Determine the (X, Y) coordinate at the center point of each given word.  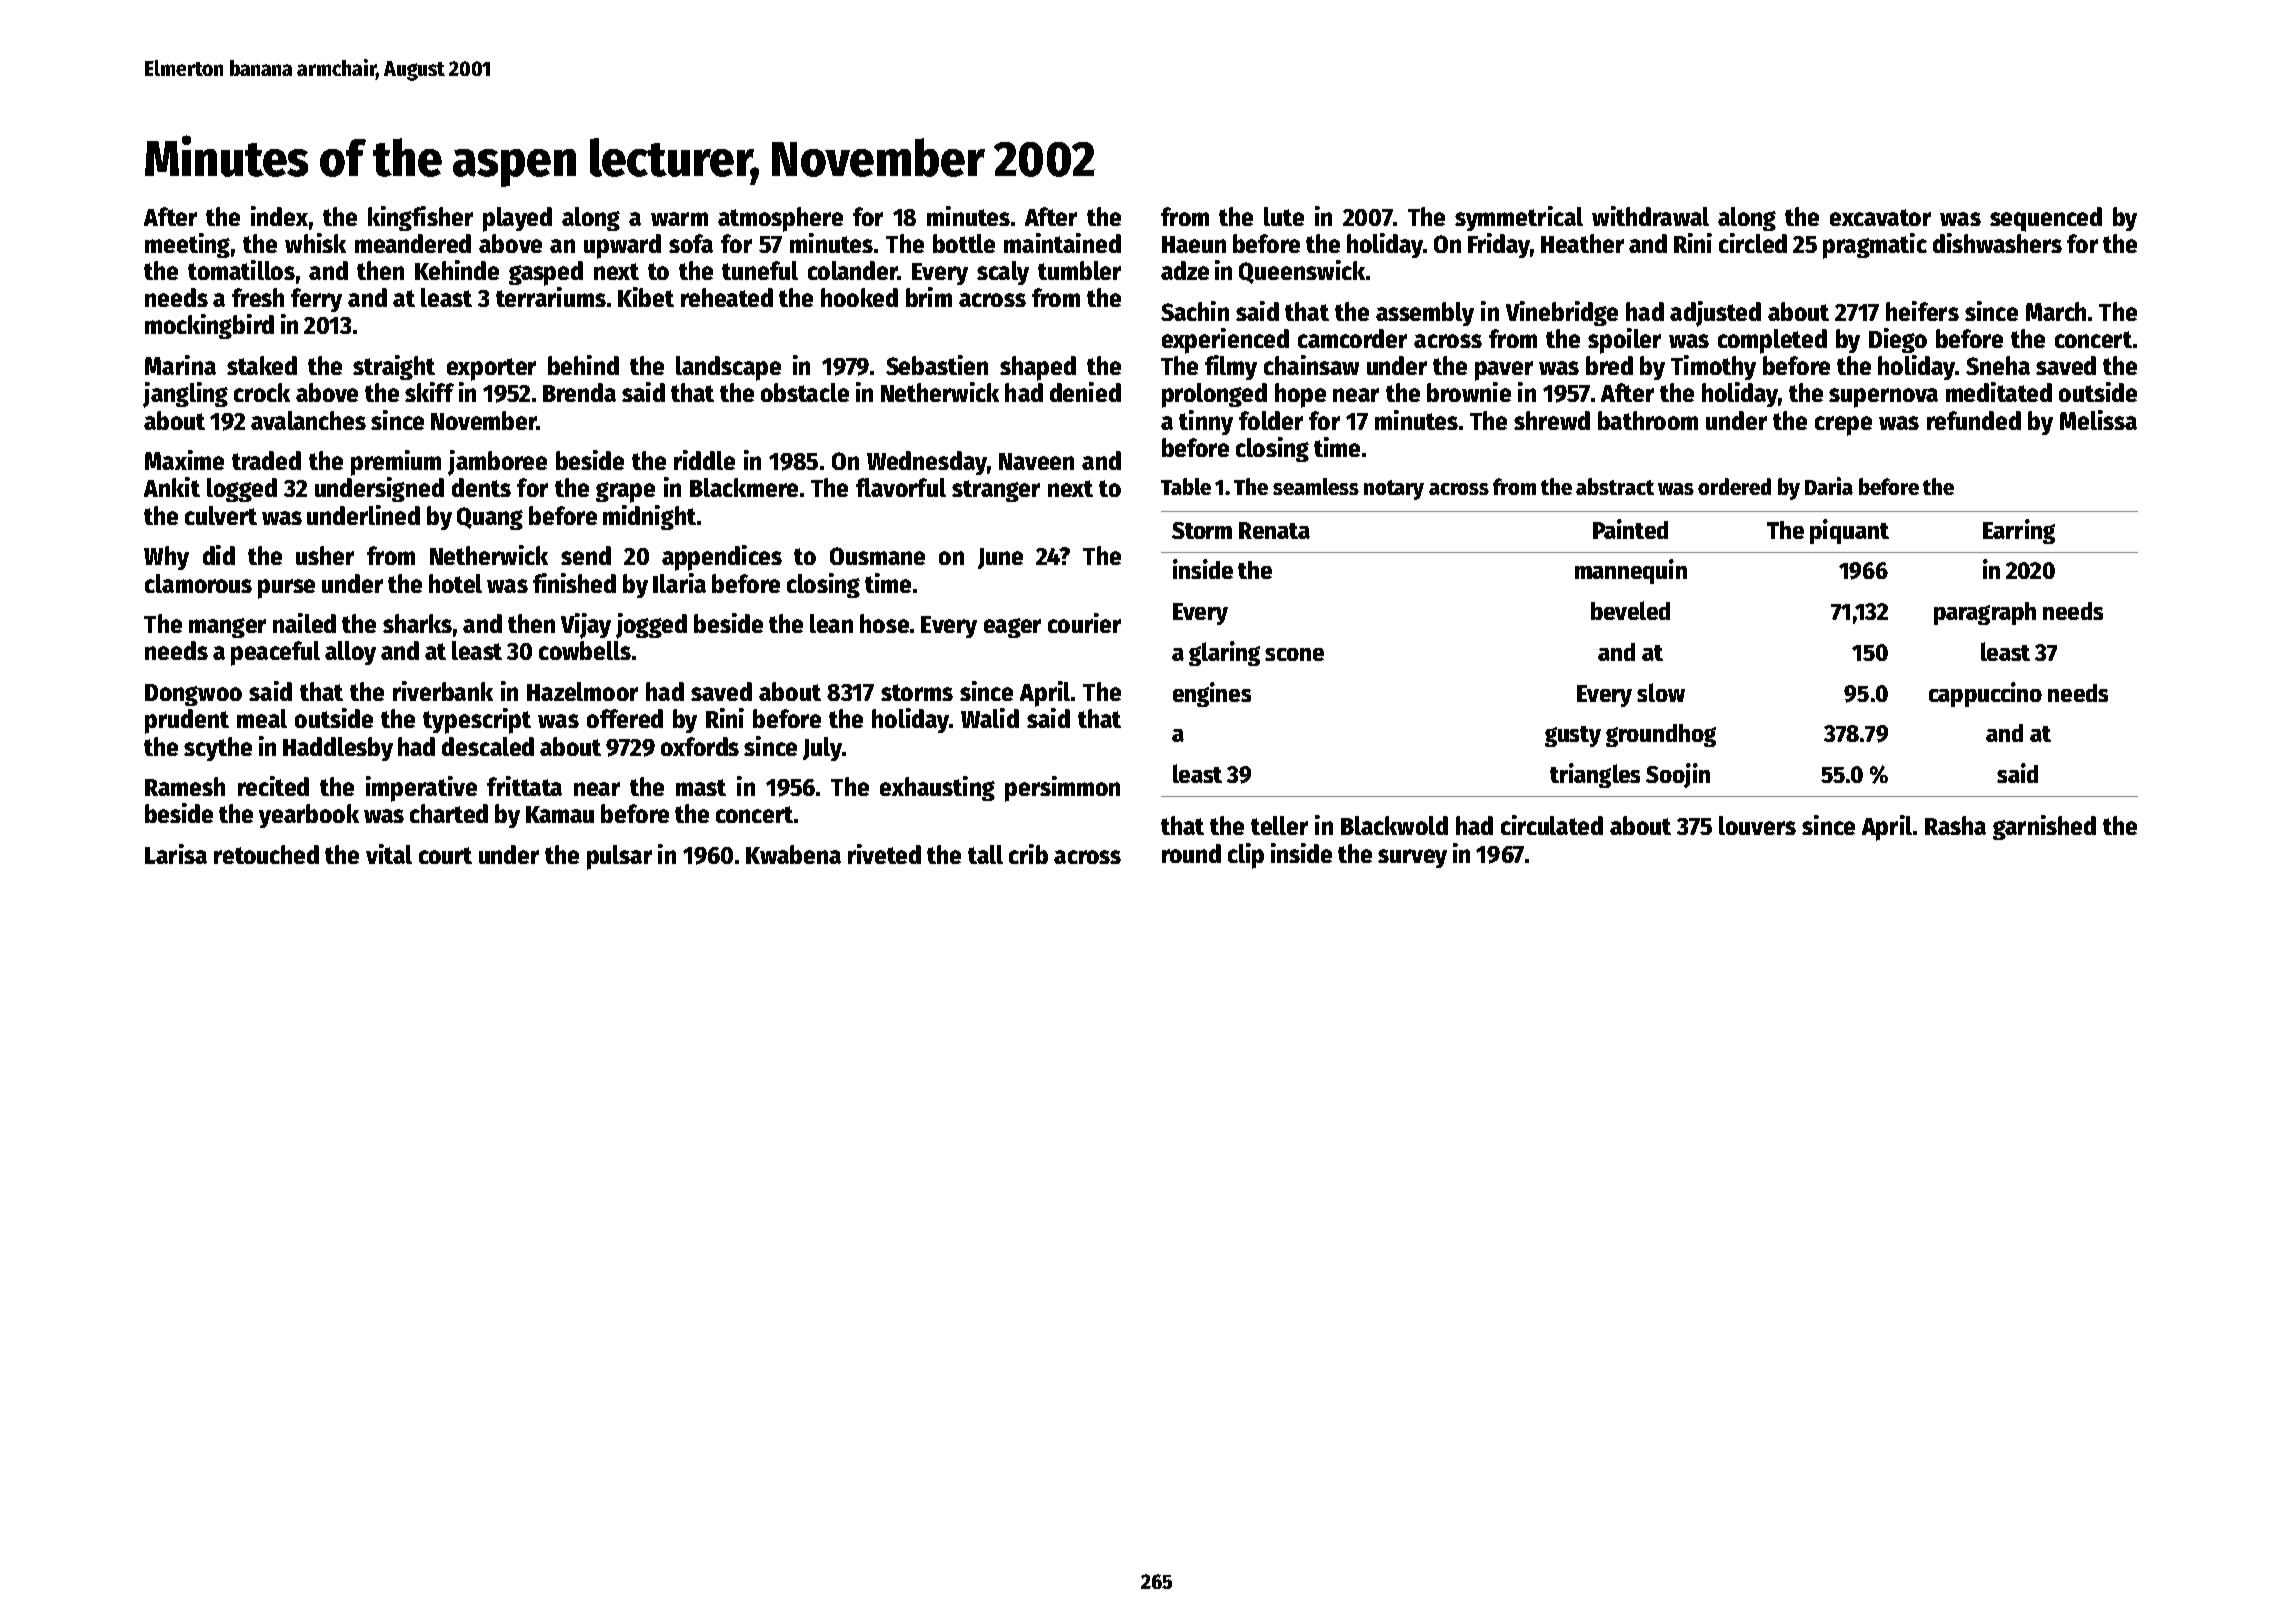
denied (1085, 392)
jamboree (497, 463)
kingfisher (420, 218)
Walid (990, 718)
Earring (2019, 531)
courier (1084, 623)
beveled (1630, 610)
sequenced (2046, 219)
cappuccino (1985, 694)
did (219, 555)
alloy (350, 653)
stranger (996, 491)
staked (262, 365)
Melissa (2098, 420)
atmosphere (780, 219)
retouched (266, 854)
